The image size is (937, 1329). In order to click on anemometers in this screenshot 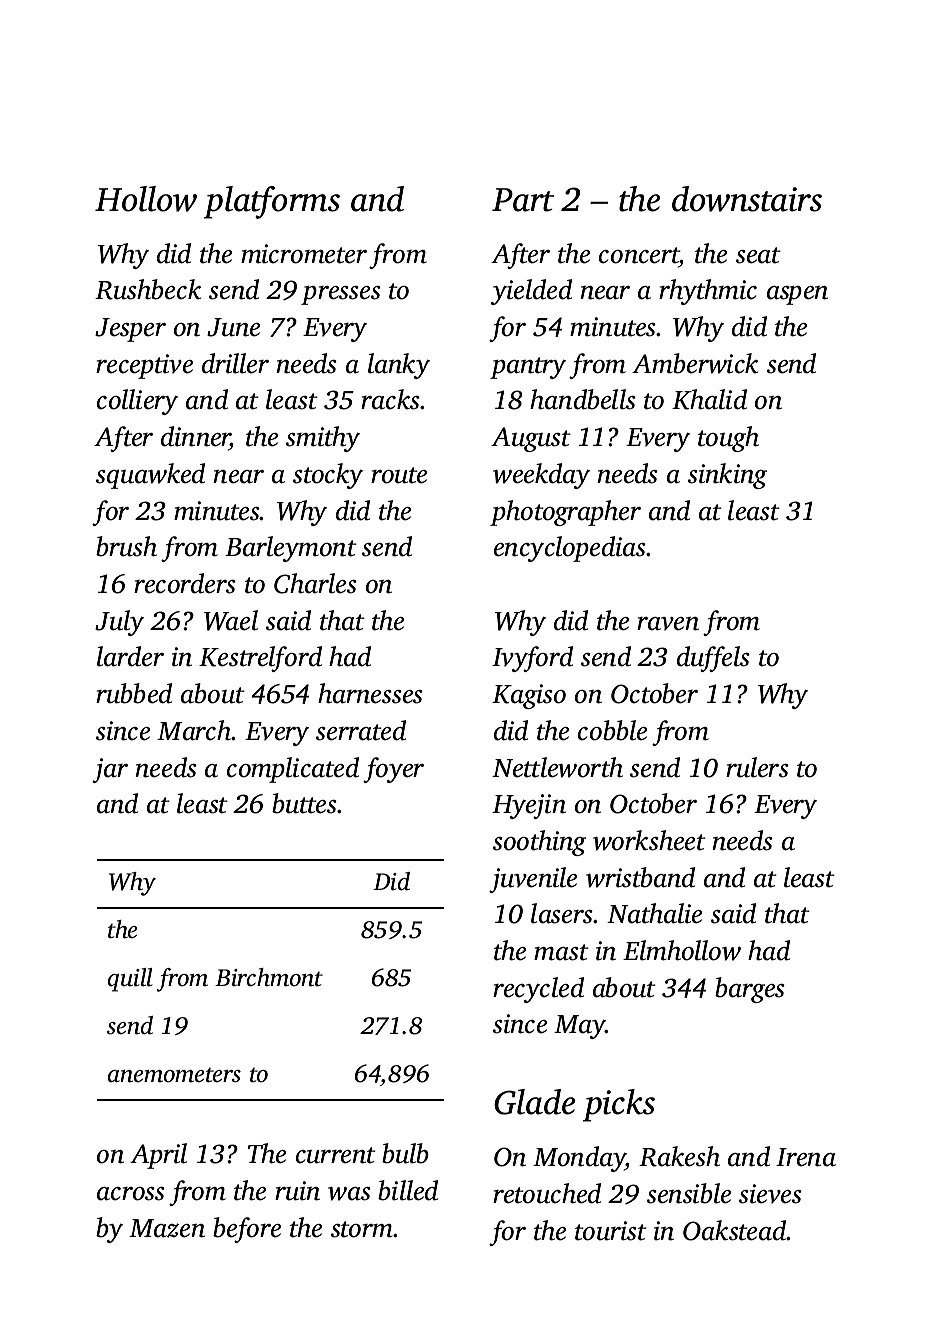, I will do `click(174, 1075)`.
